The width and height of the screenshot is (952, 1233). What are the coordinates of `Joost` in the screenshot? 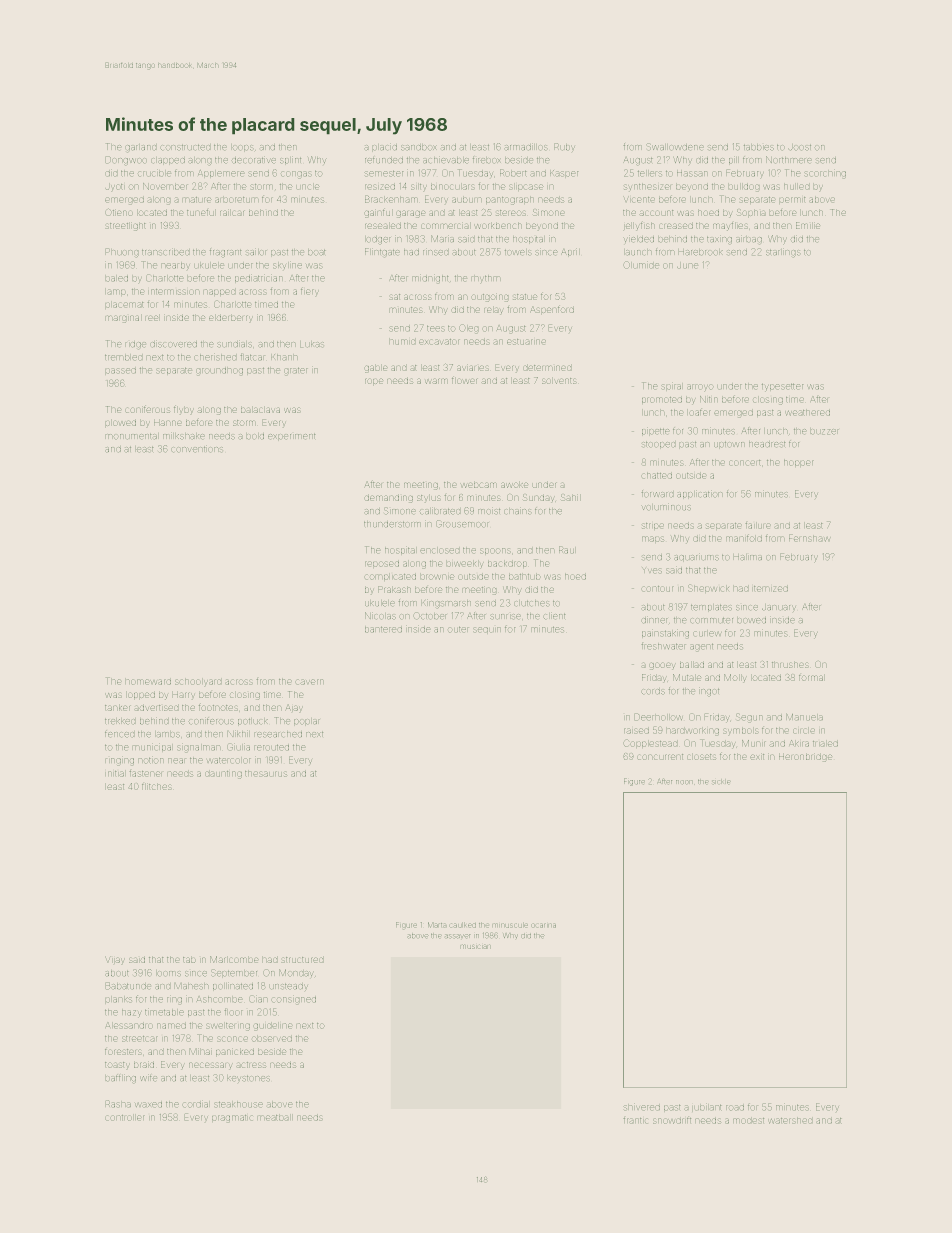 It's located at (799, 147).
